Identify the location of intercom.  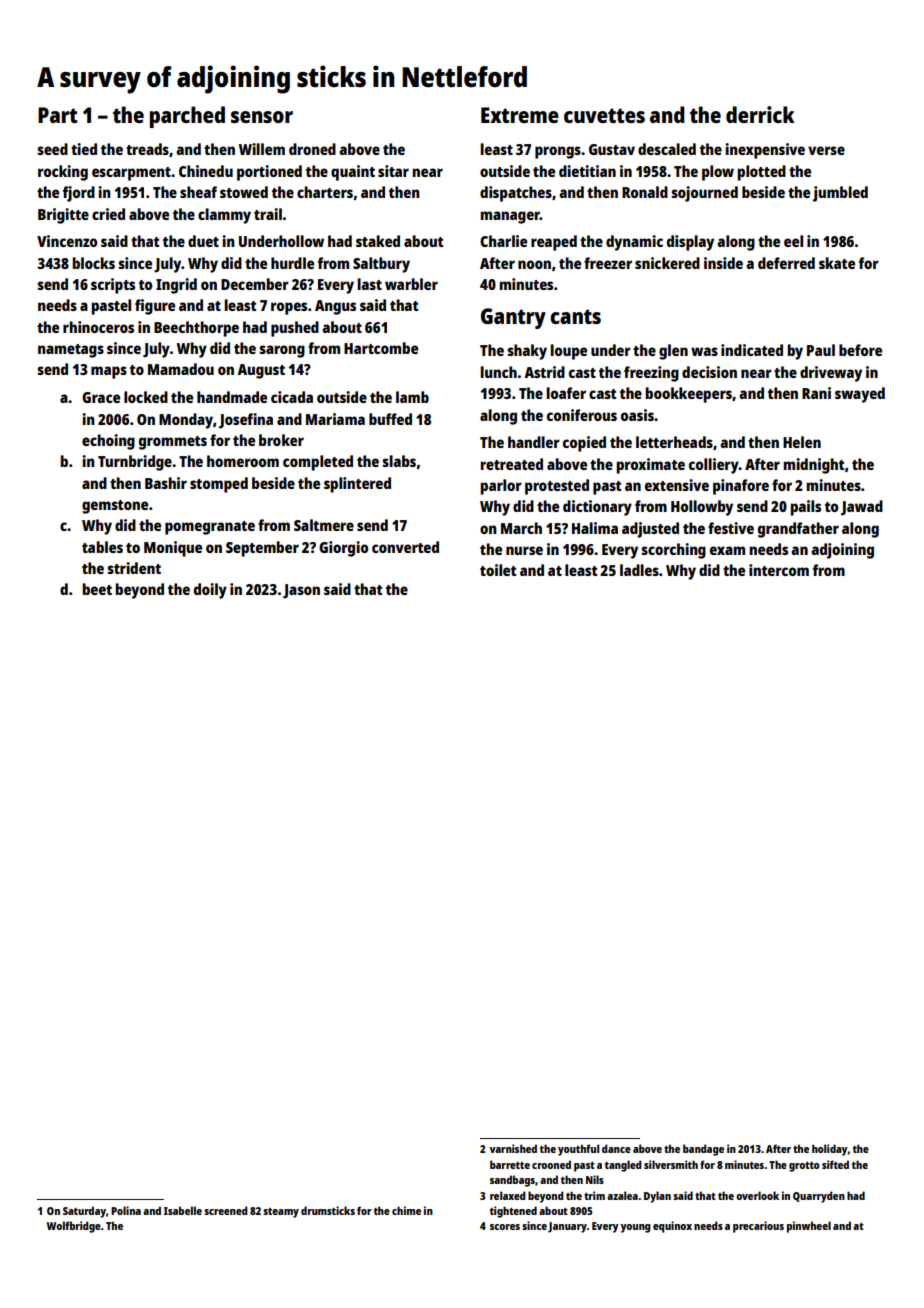
(779, 570).
